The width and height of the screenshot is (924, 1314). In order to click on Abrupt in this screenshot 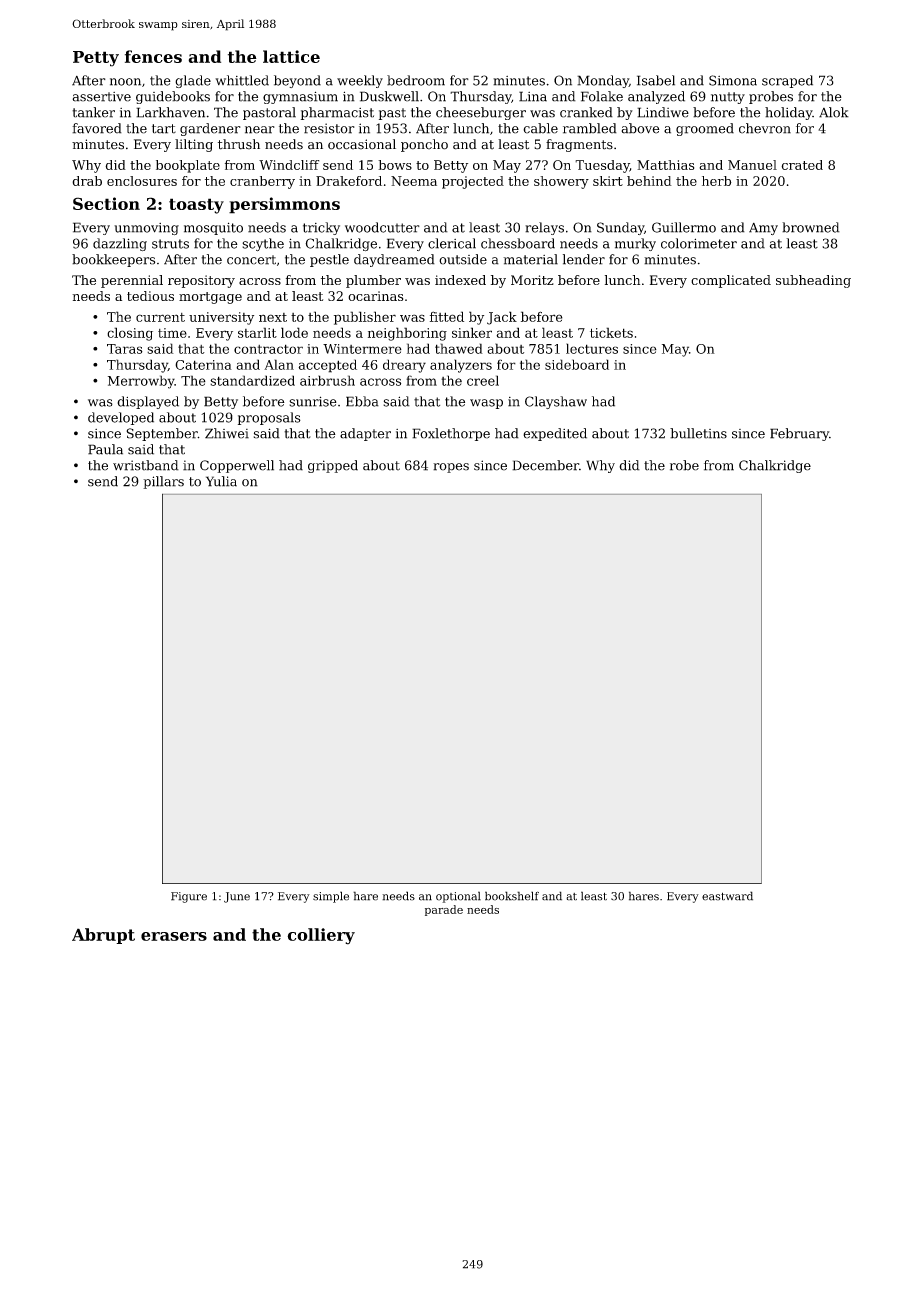, I will do `click(103, 936)`.
